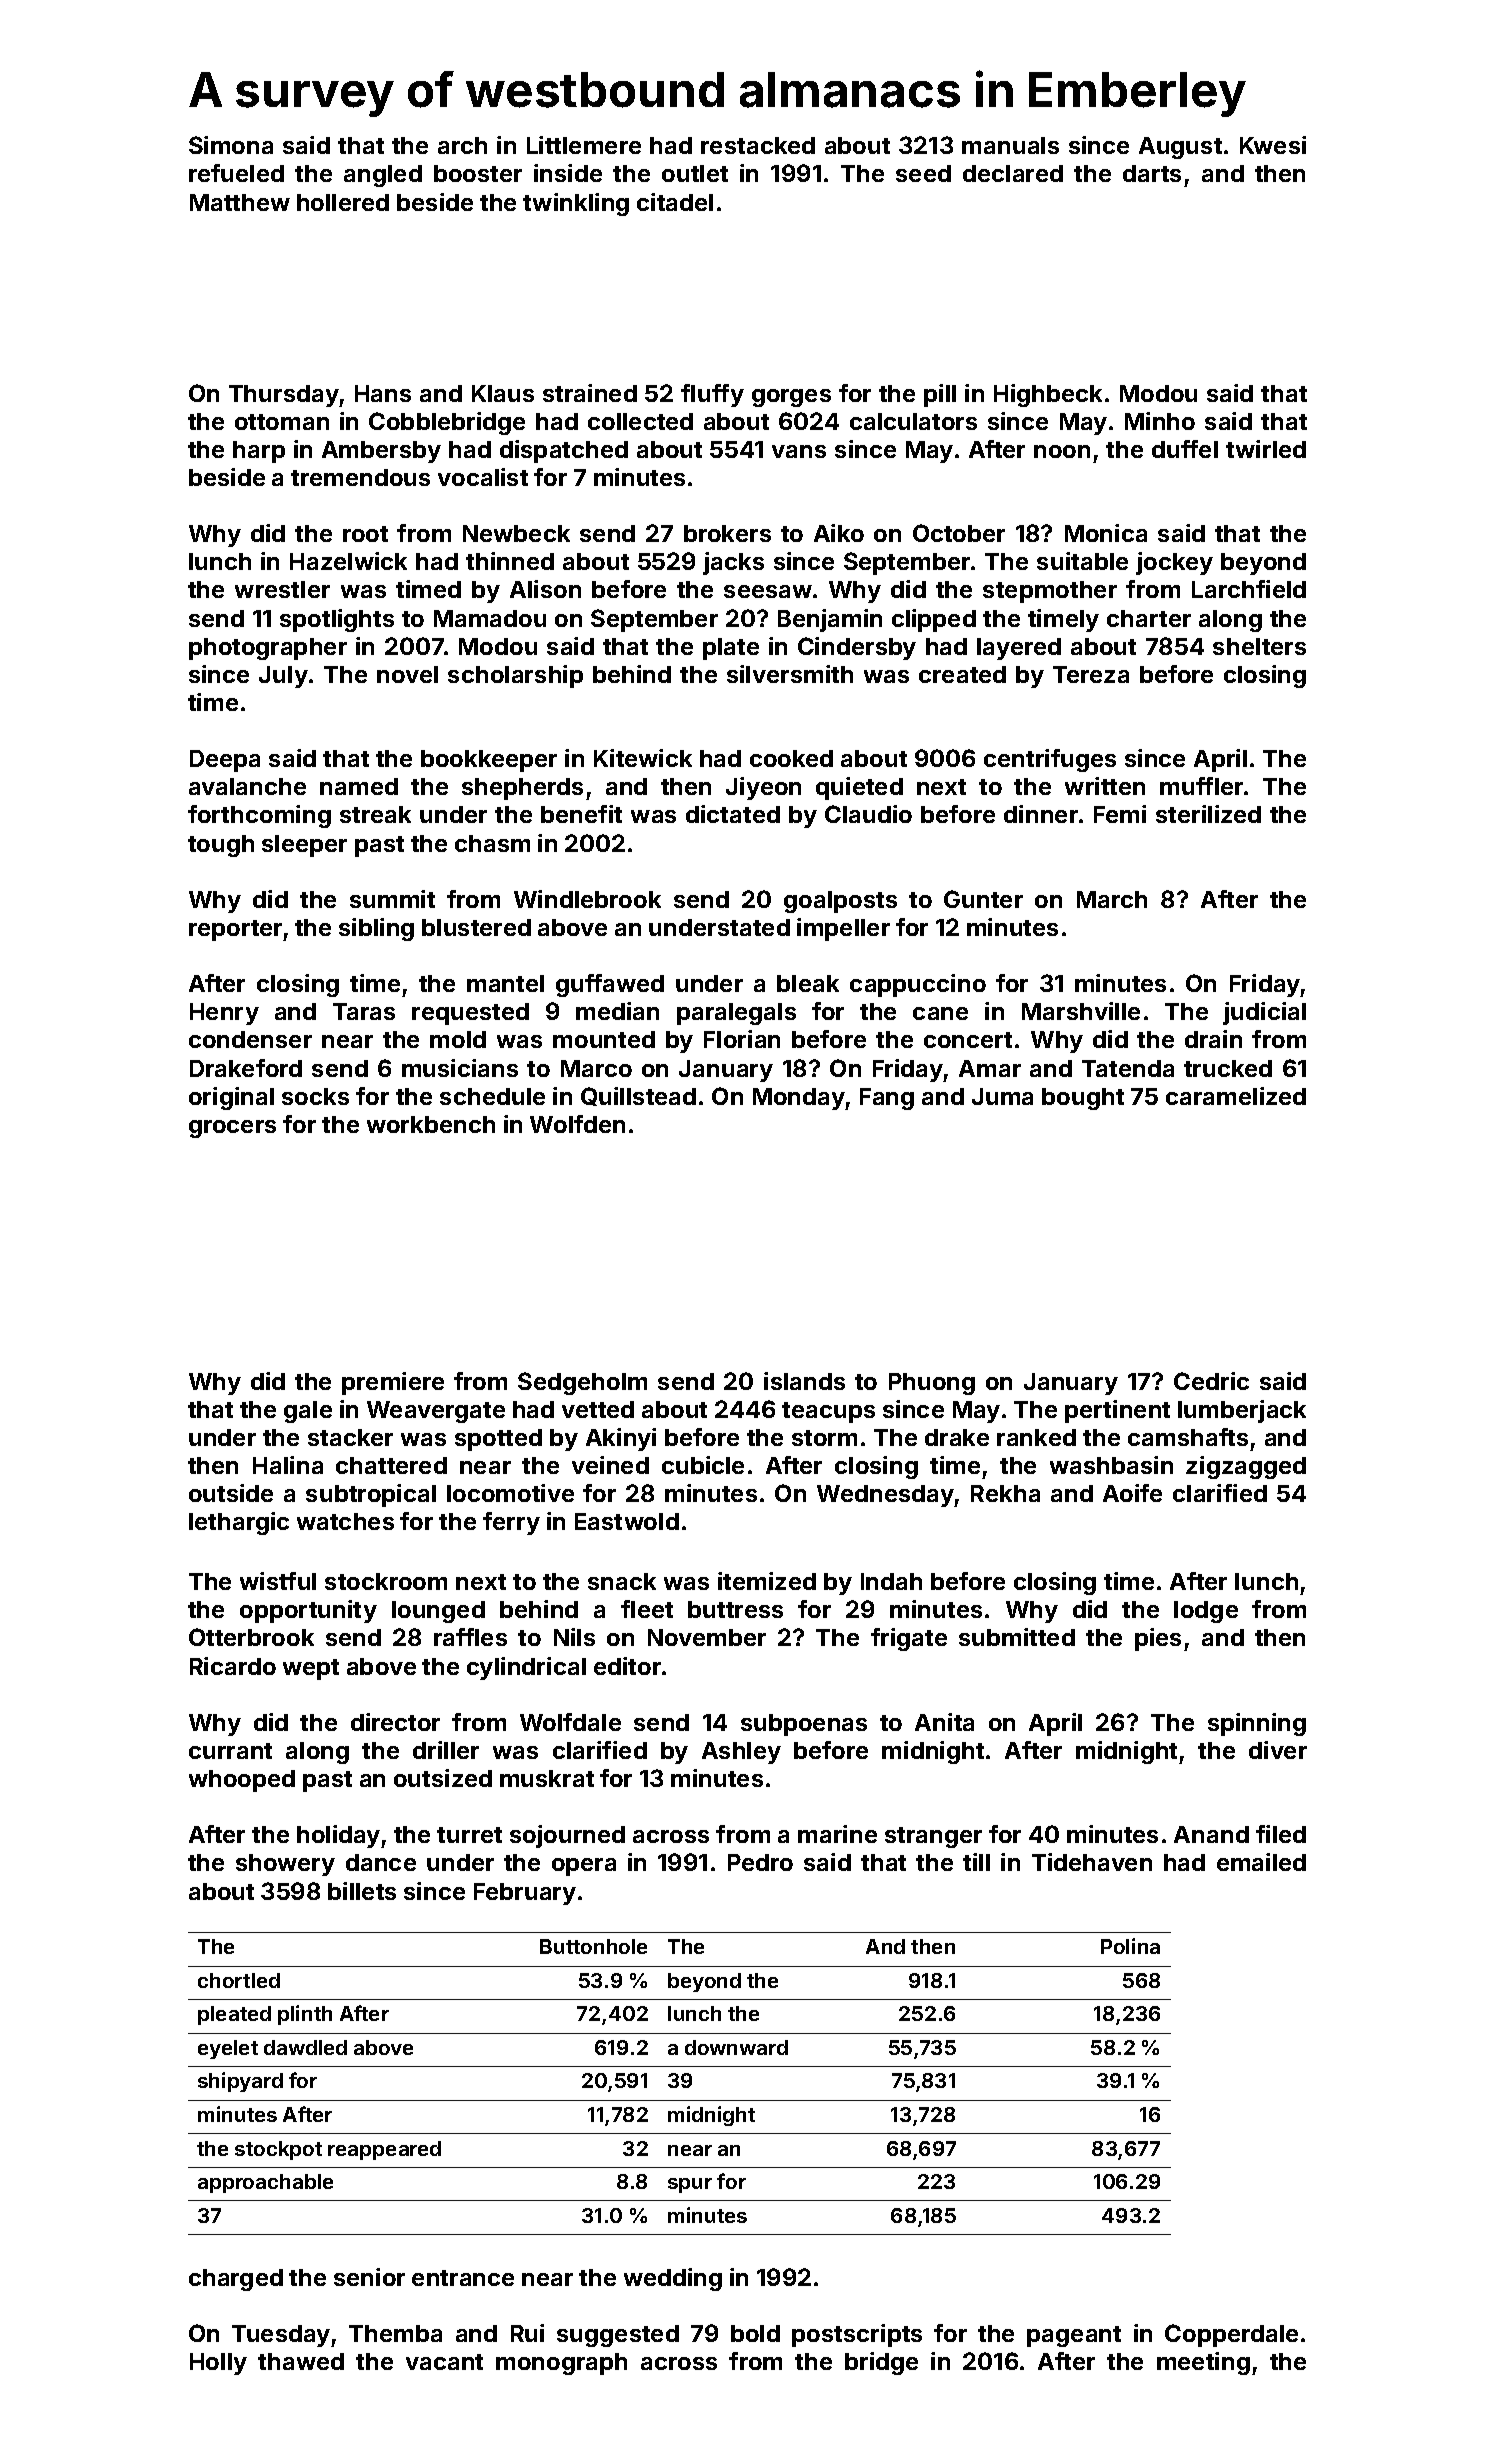 This screenshot has width=1496, height=2464. What do you see at coordinates (359, 786) in the screenshot?
I see `named` at bounding box center [359, 786].
